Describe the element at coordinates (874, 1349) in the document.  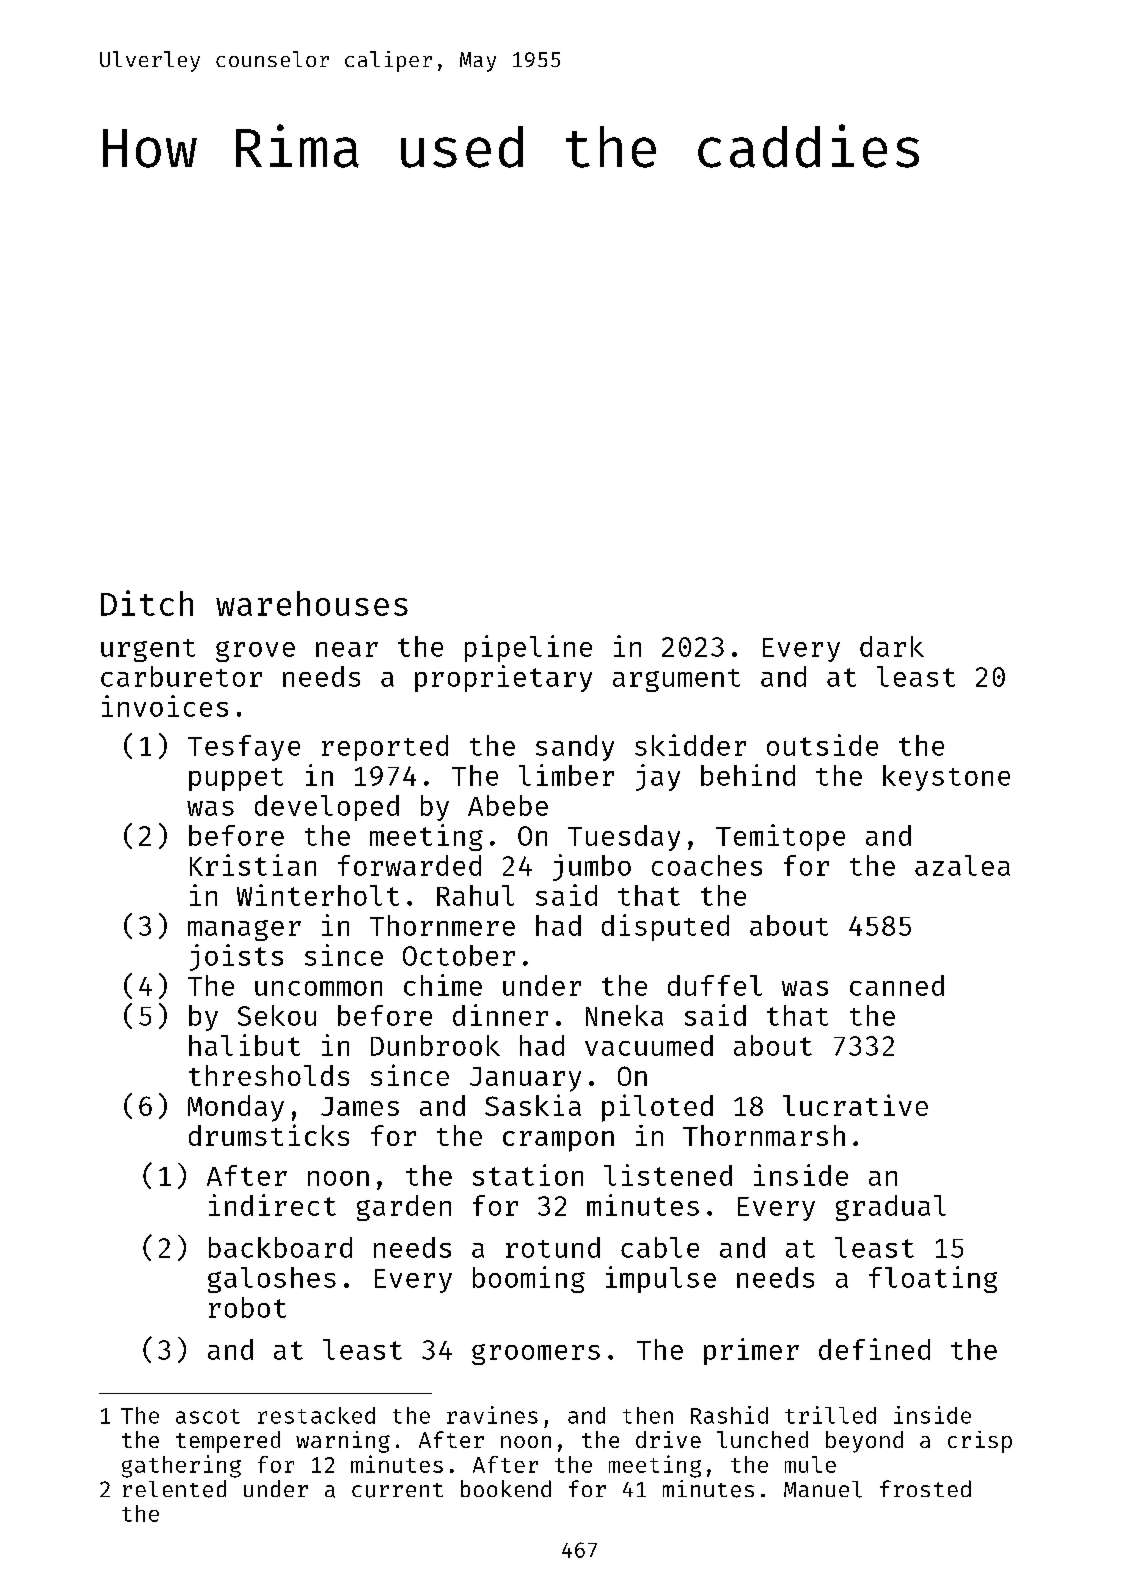
I see `defined` at that location.
